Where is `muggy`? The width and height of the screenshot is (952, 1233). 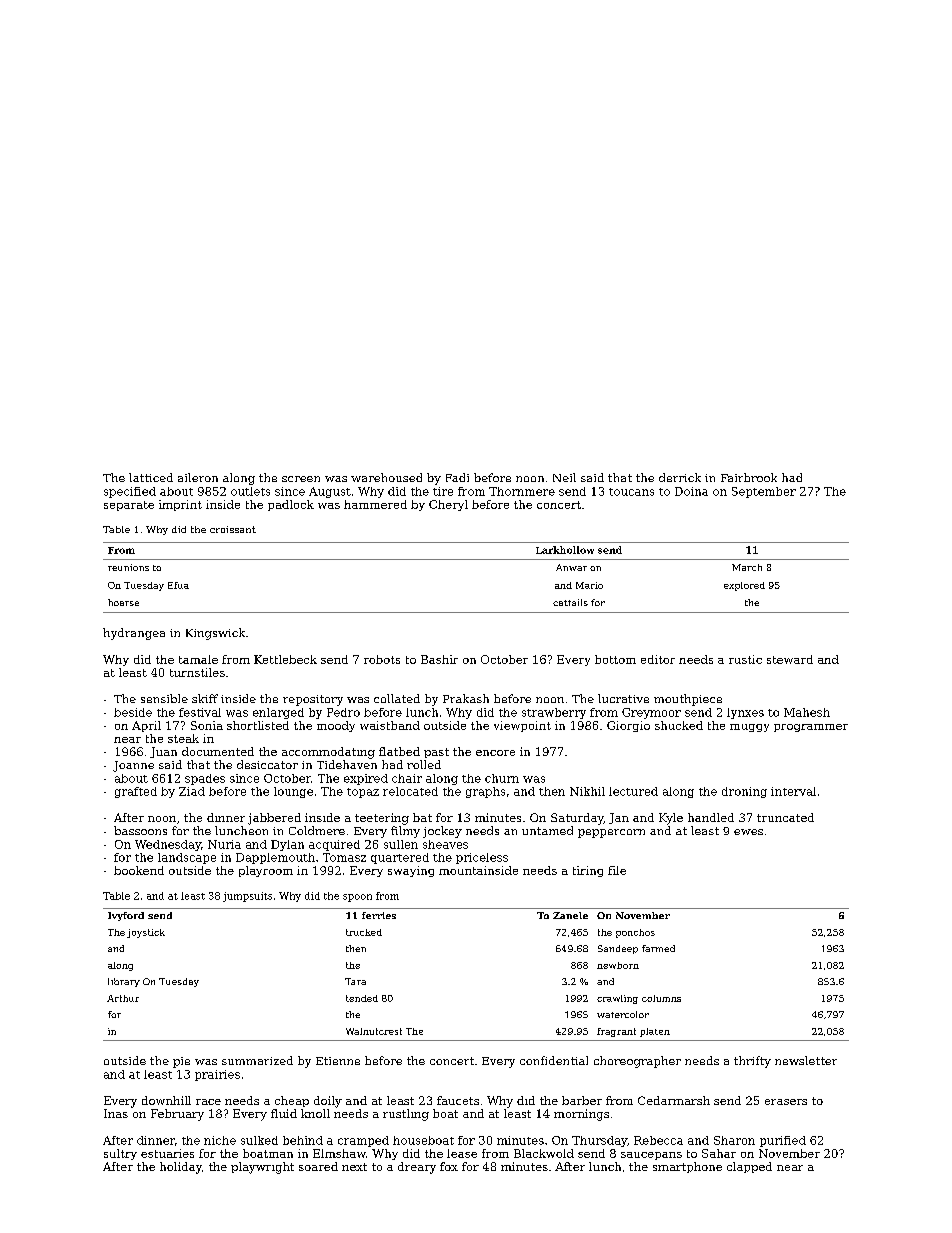
muggy is located at coordinates (749, 728).
